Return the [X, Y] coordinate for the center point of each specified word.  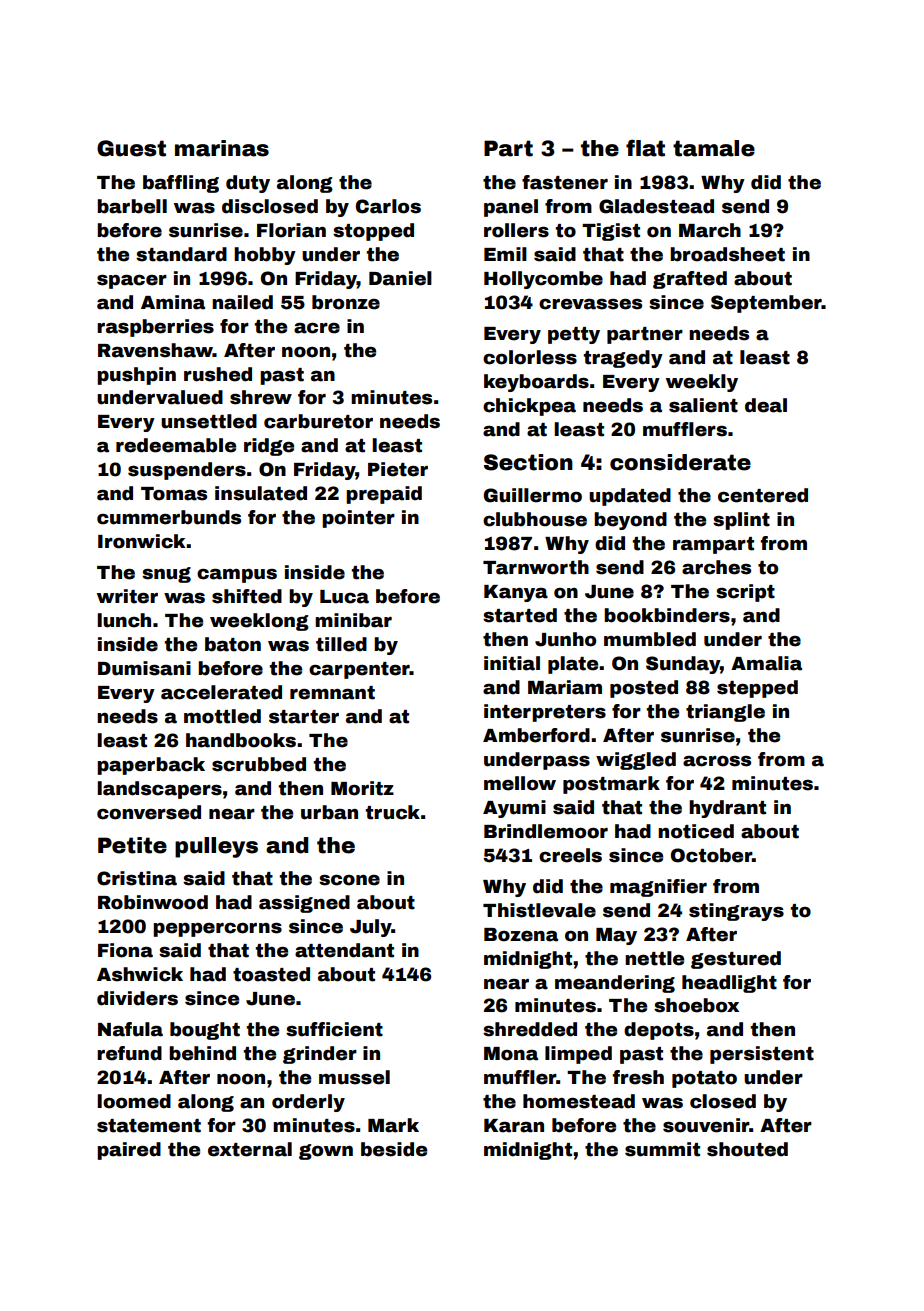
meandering [615, 984]
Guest [131, 148]
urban [329, 812]
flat [645, 148]
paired [129, 1151]
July [371, 928]
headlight [729, 984]
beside [394, 1149]
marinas [222, 148]
